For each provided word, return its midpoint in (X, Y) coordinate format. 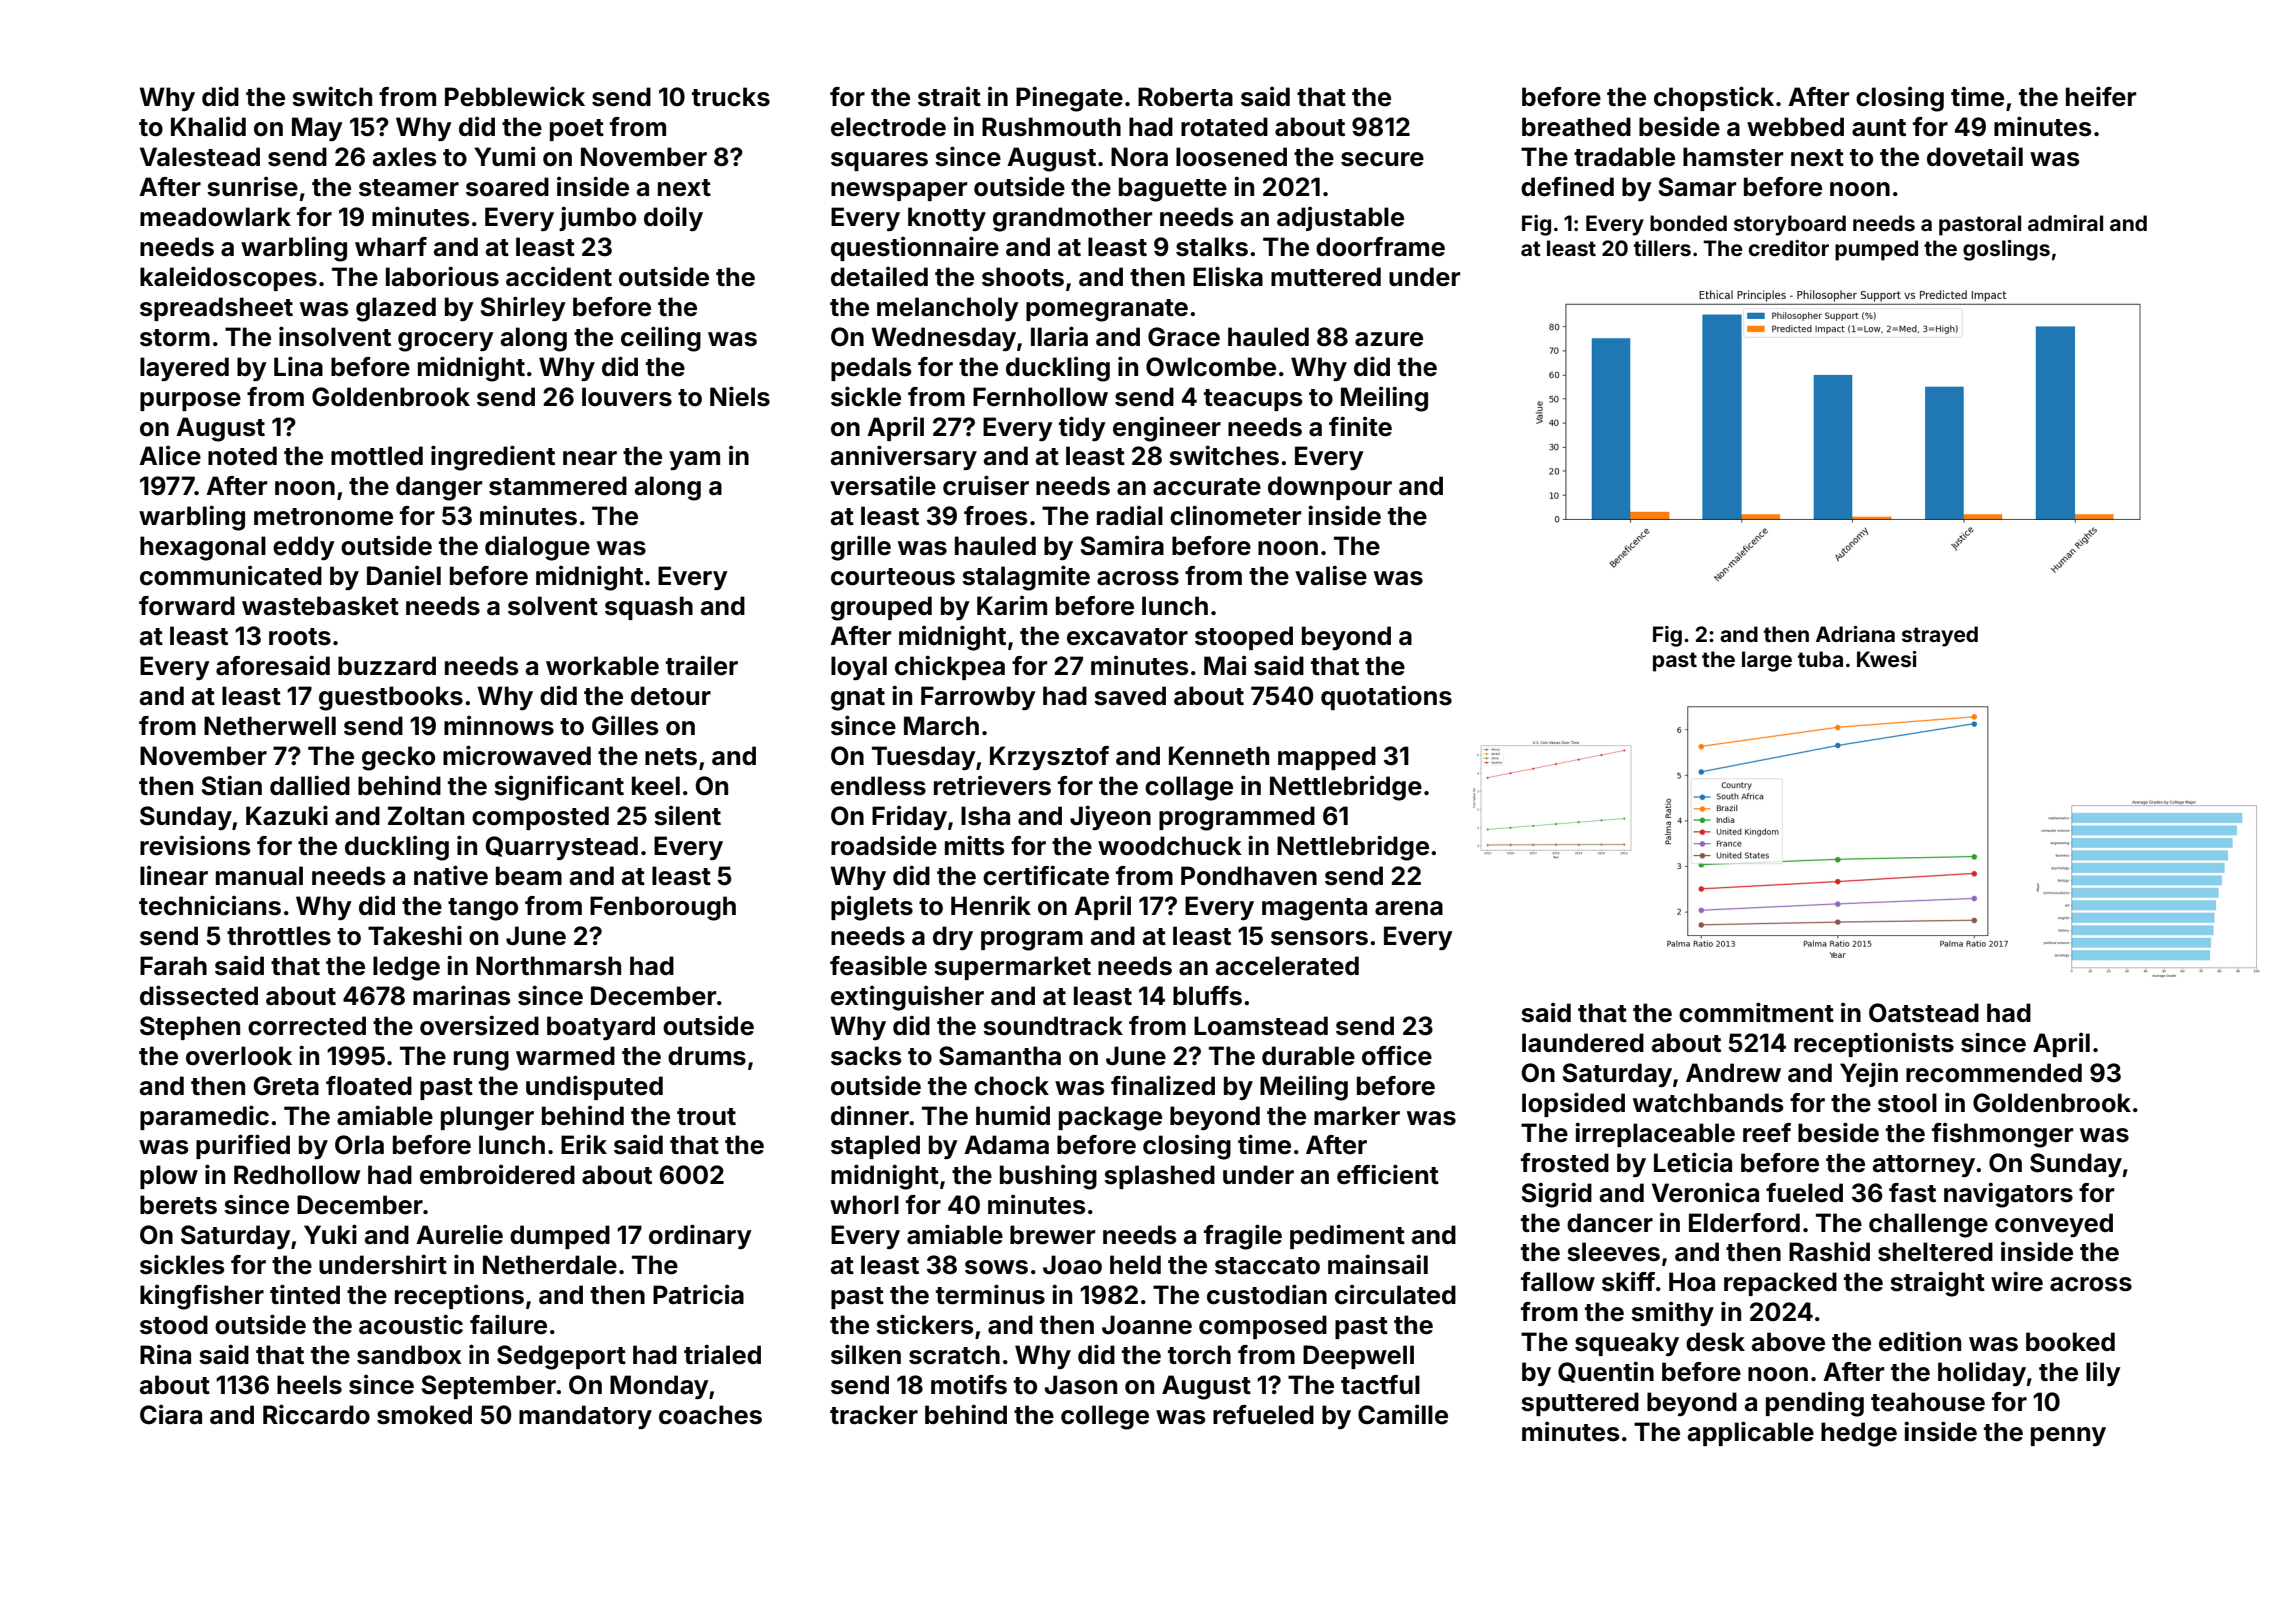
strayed (1940, 636)
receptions (459, 1296)
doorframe (1380, 247)
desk (1715, 1342)
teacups (1253, 400)
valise (1331, 575)
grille (861, 548)
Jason (1080, 1385)
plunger (487, 1118)
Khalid (208, 126)
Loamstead (1261, 1026)
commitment (1756, 1012)
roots (300, 637)
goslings (2006, 250)
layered (184, 369)
